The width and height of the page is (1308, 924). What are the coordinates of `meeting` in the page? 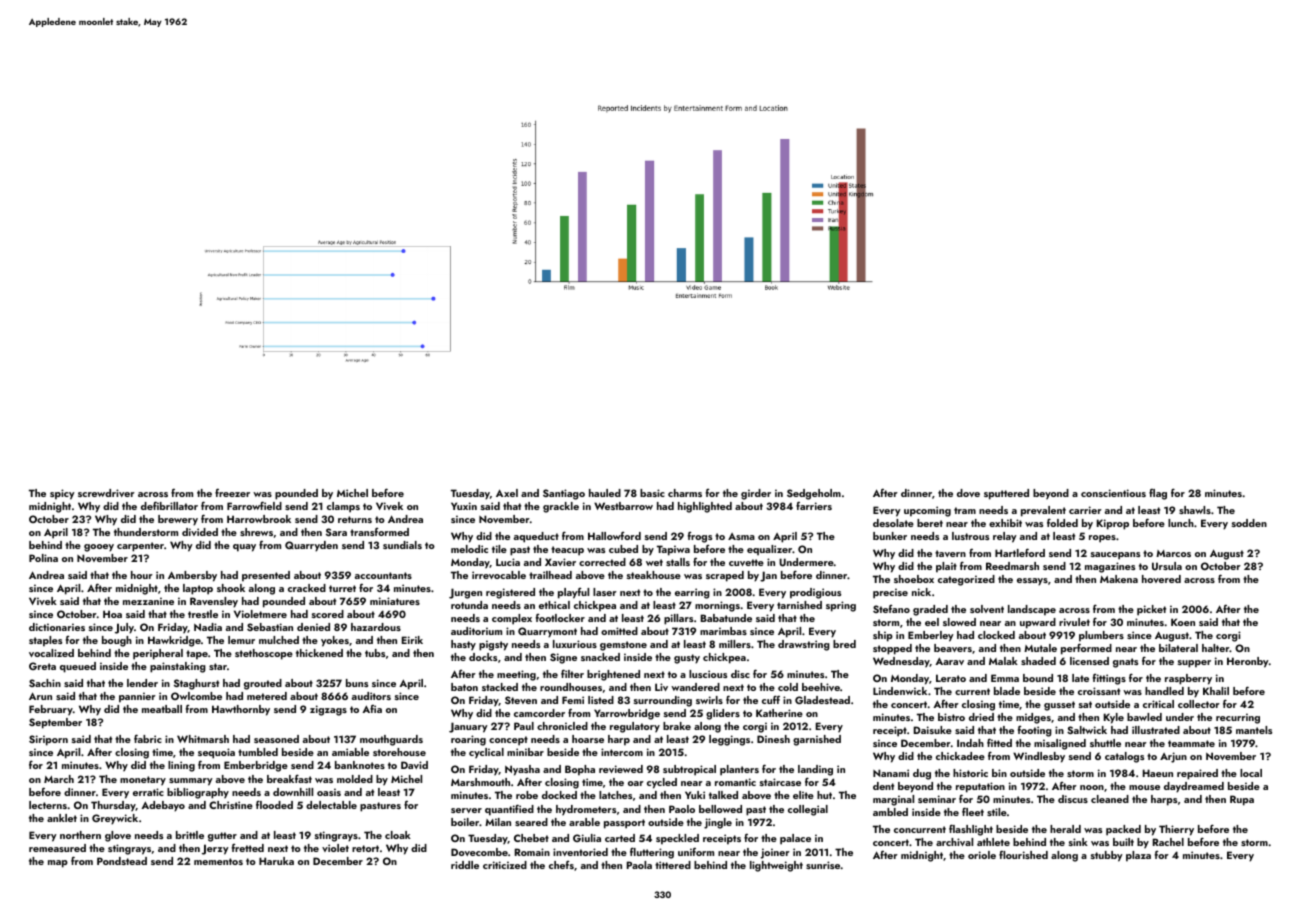 It's located at (516, 675).
